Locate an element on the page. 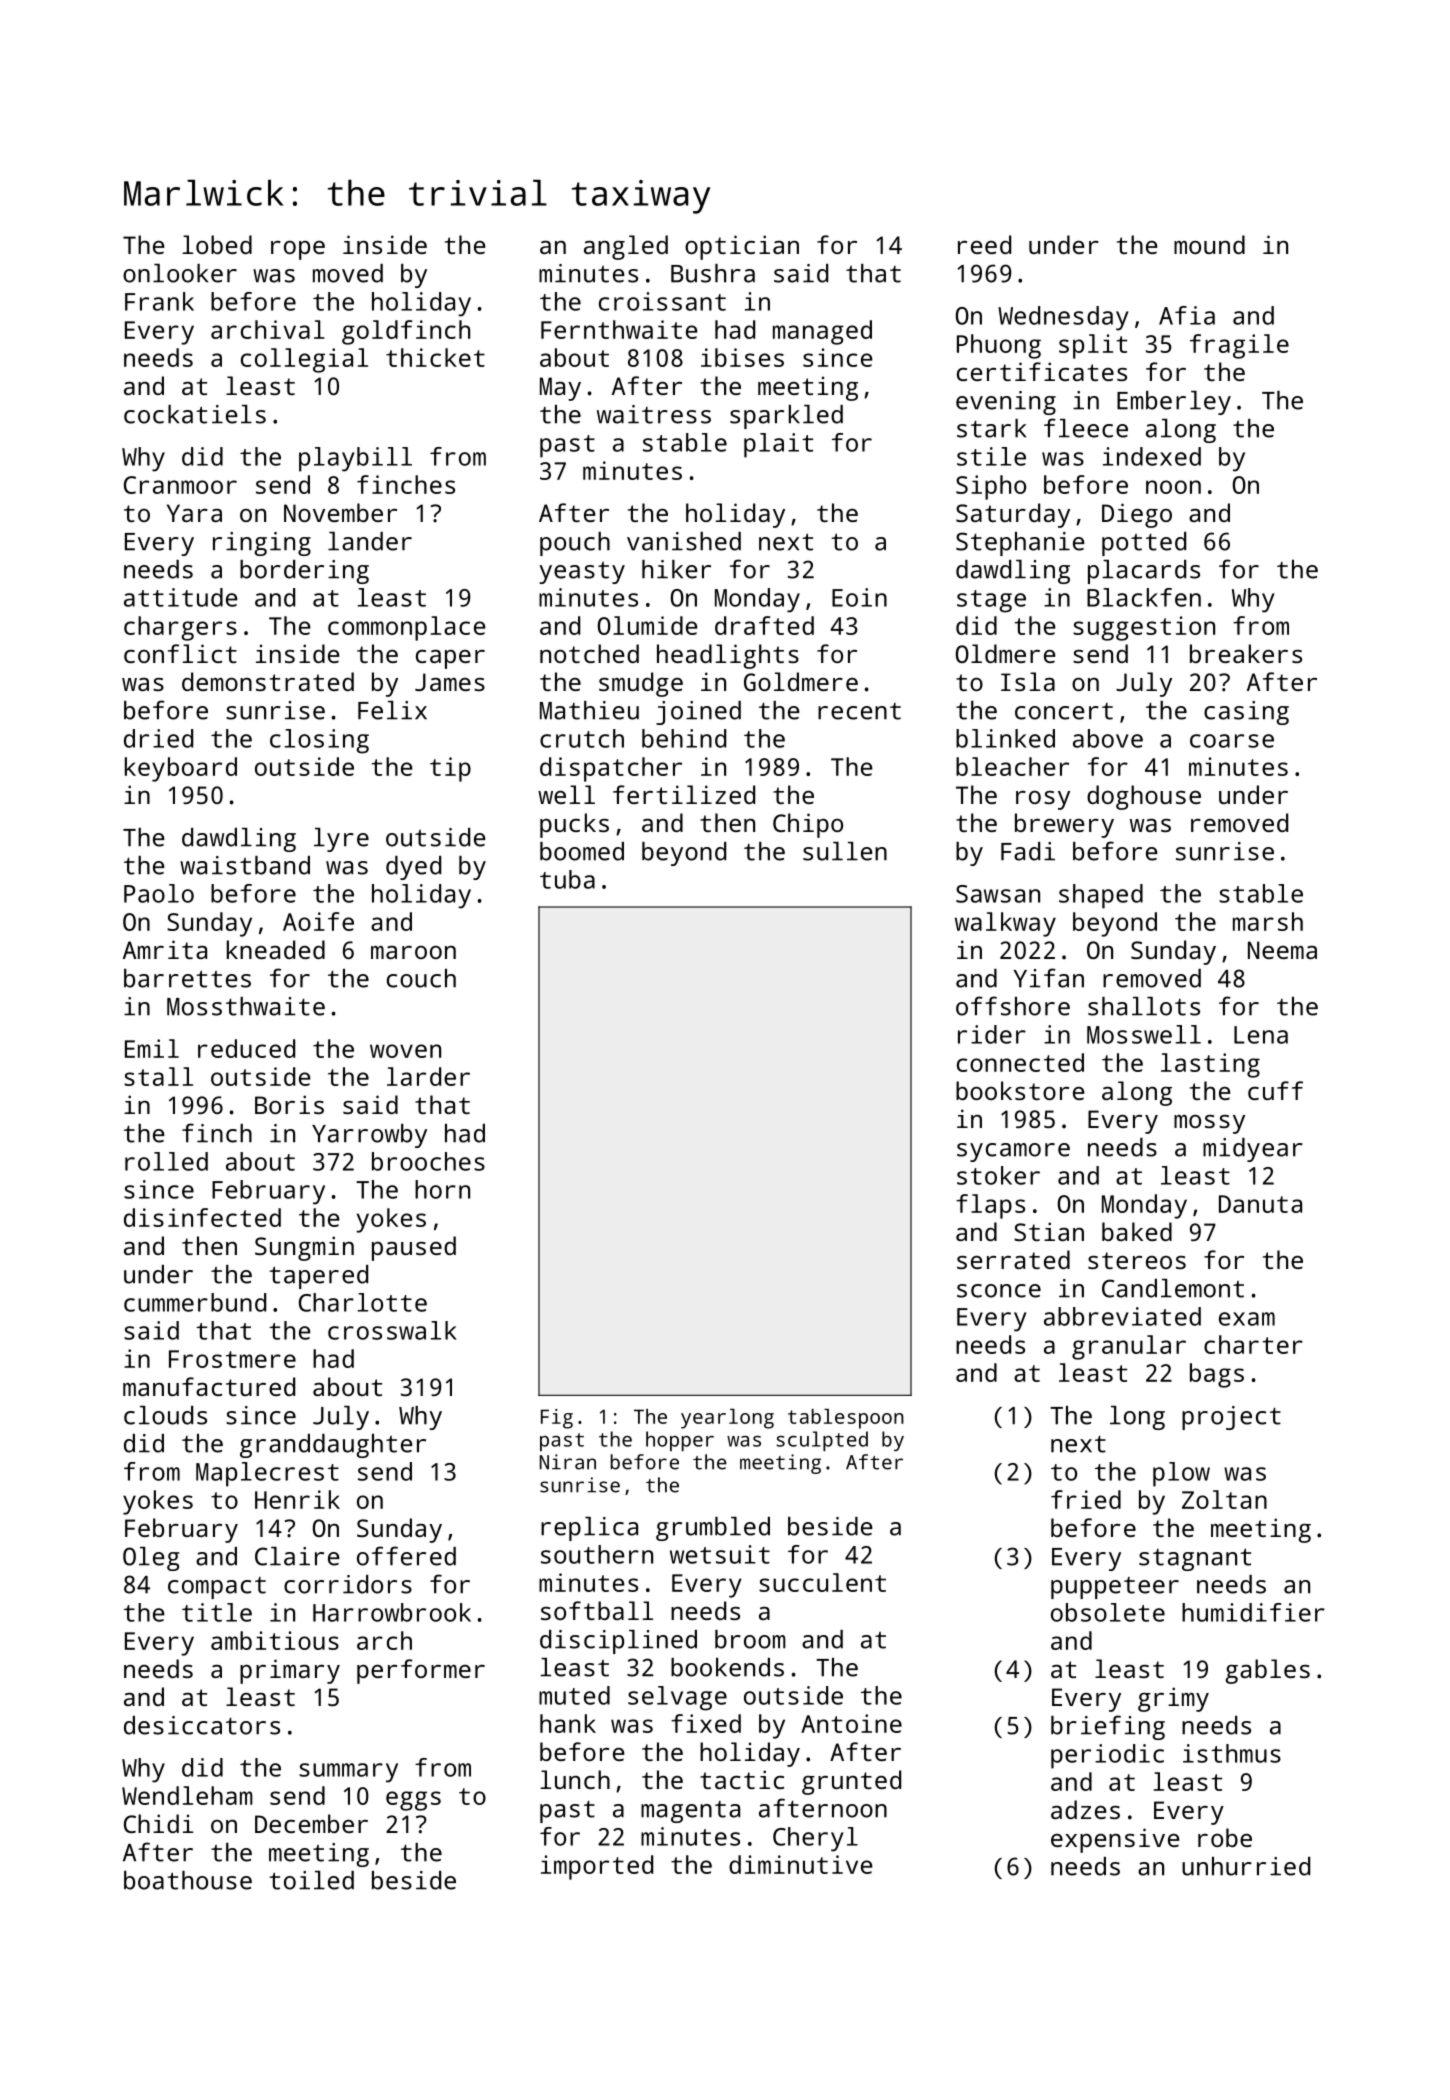 The height and width of the page is (2100, 1450). plait is located at coordinates (778, 445).
